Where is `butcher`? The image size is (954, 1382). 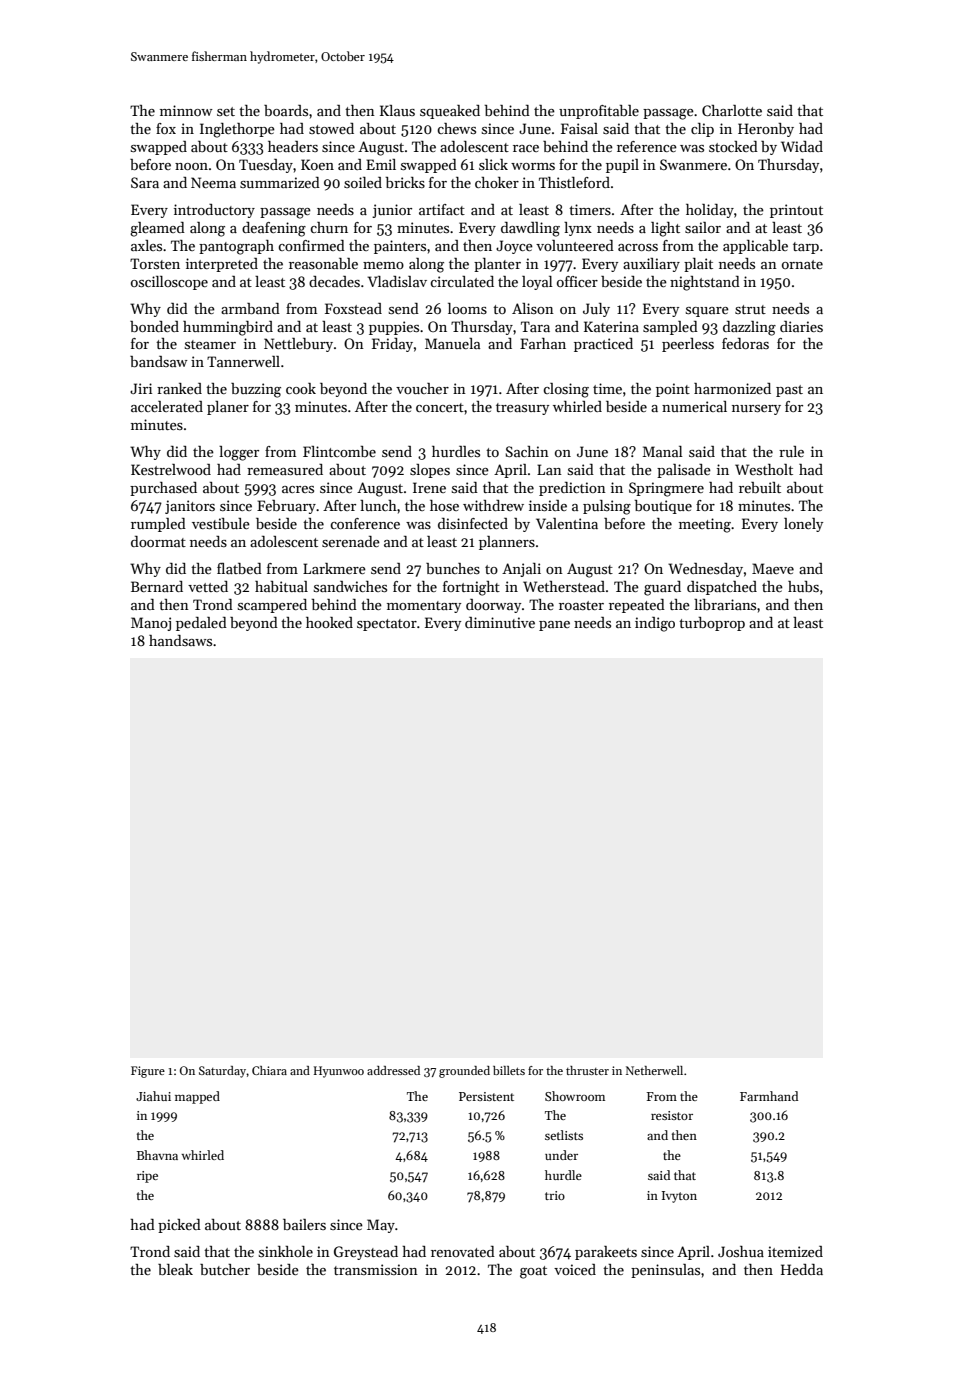
butcher is located at coordinates (225, 1269).
